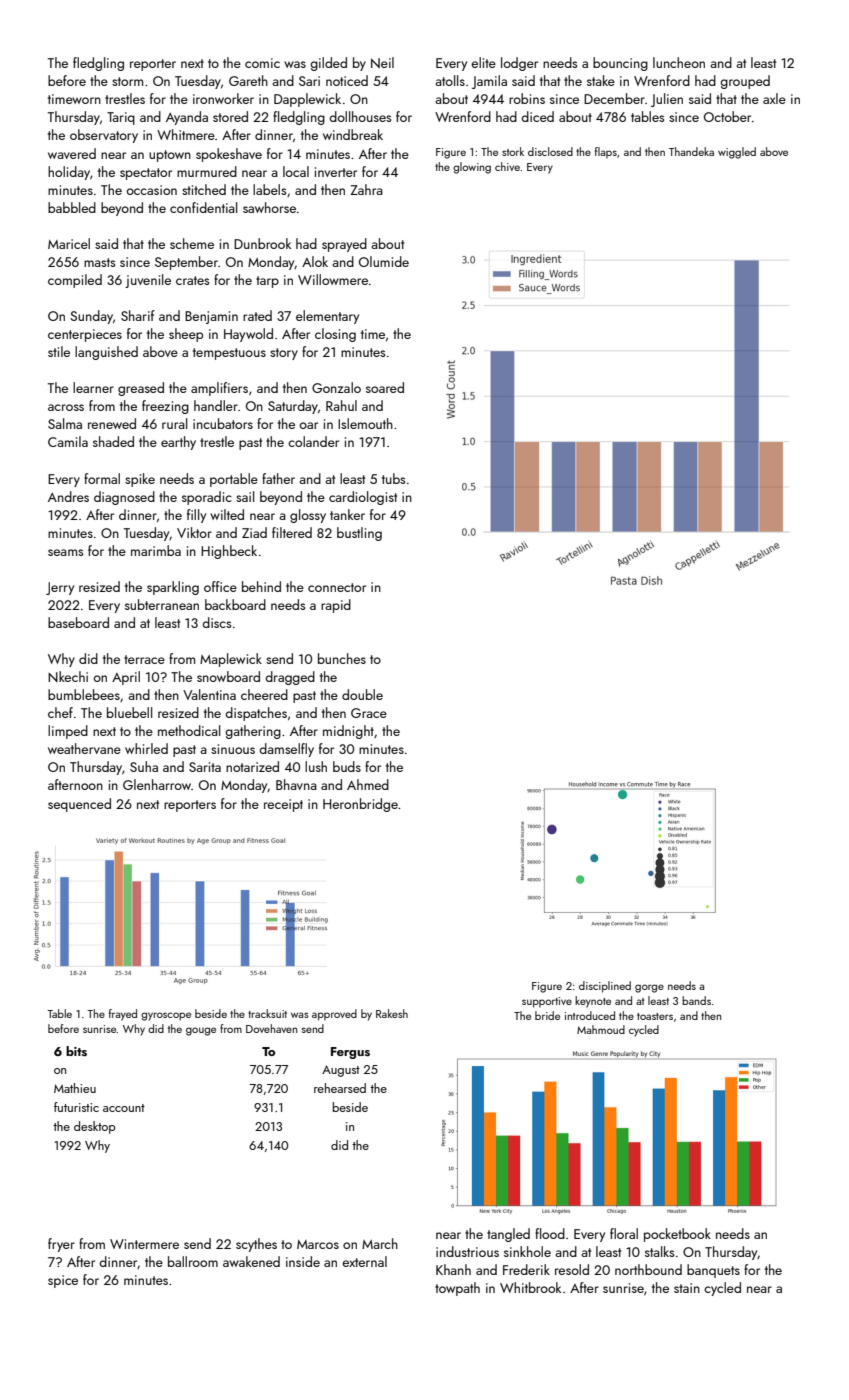 The width and height of the screenshot is (849, 1400). What do you see at coordinates (192, 243) in the screenshot?
I see `scheme` at bounding box center [192, 243].
